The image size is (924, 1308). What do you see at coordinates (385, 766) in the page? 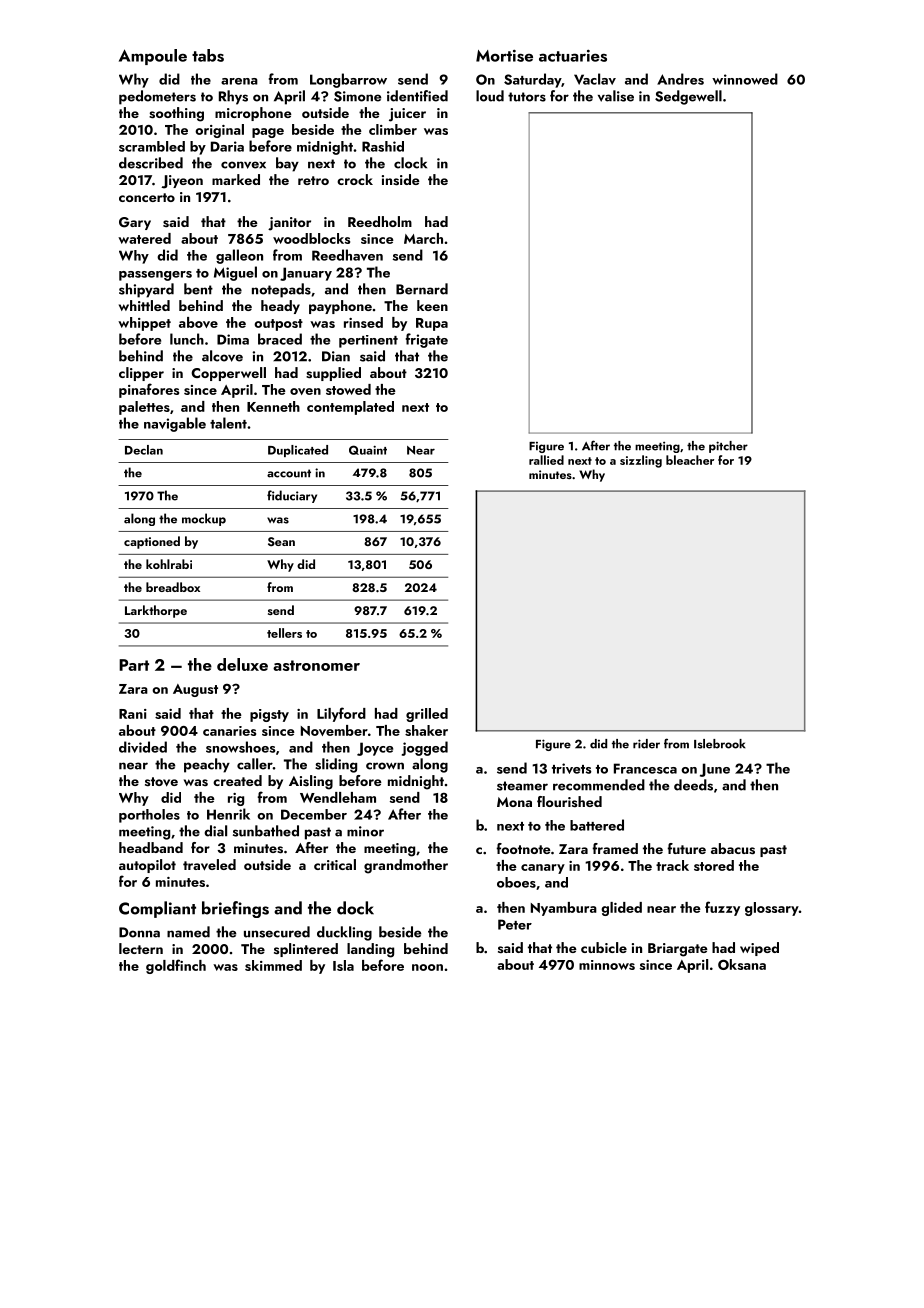
I see `crown` at bounding box center [385, 766].
